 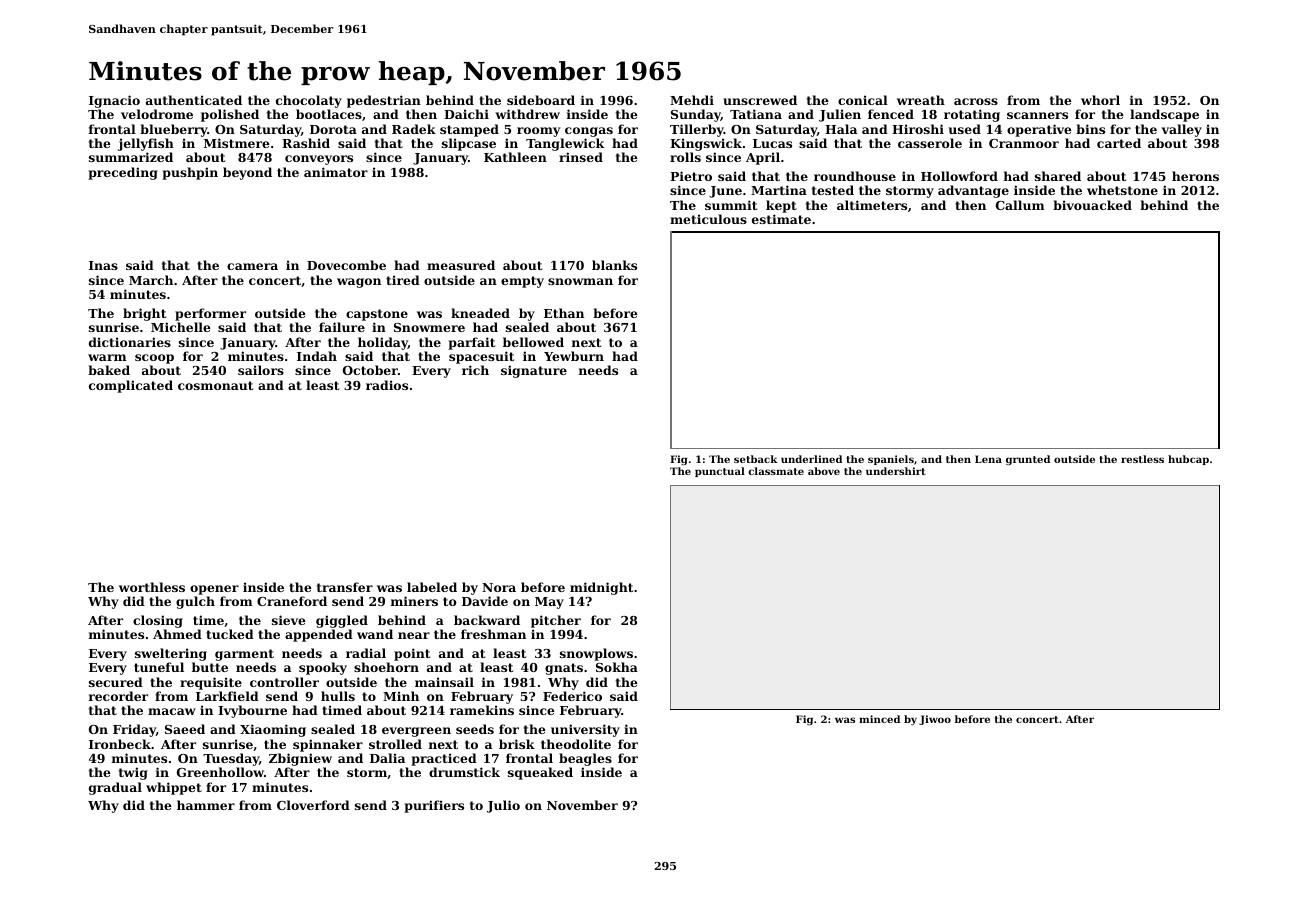 What do you see at coordinates (329, 114) in the page?
I see `bootlaces` at bounding box center [329, 114].
